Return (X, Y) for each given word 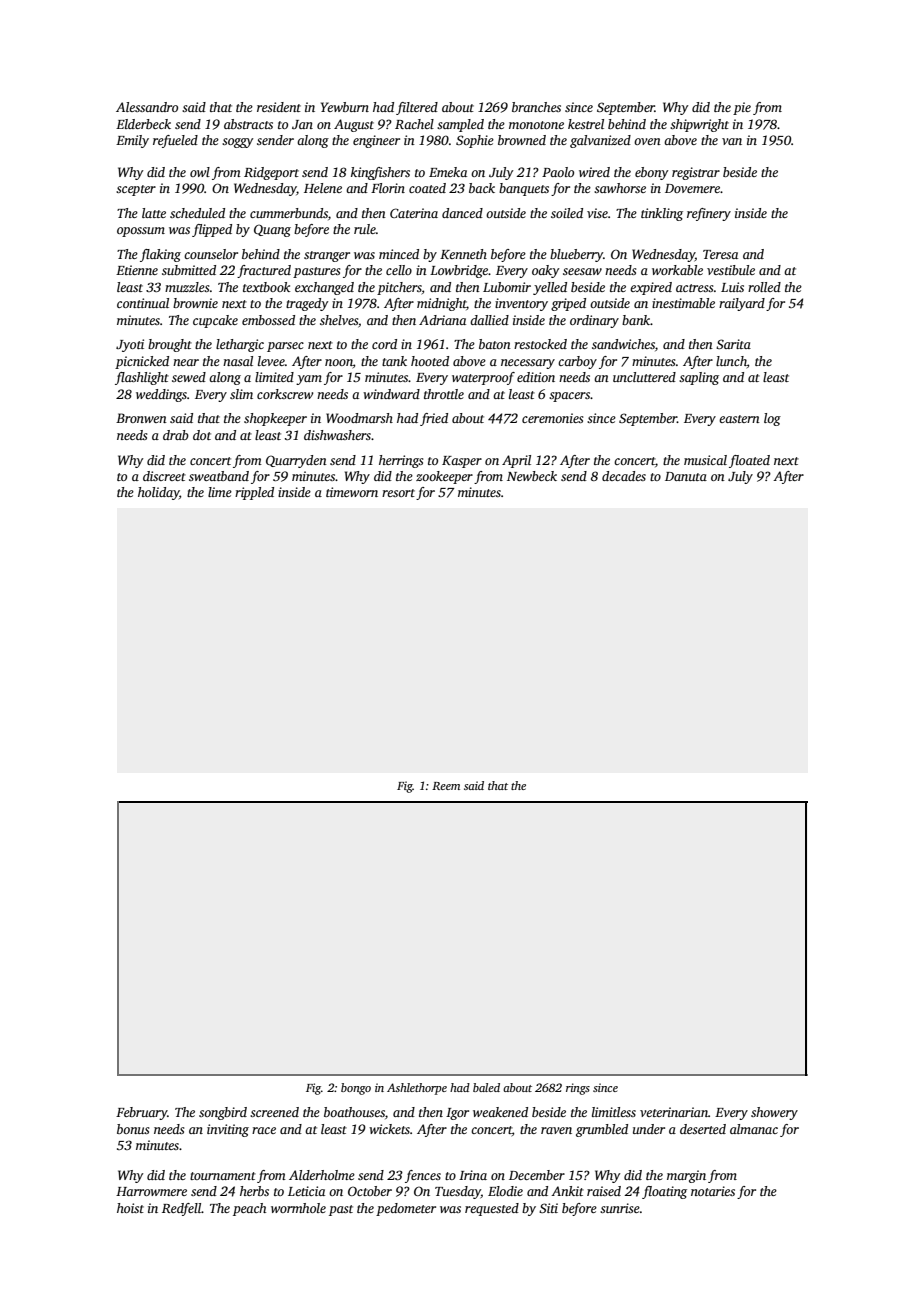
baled (486, 1087)
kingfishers (380, 173)
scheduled (197, 213)
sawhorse (620, 188)
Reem (446, 786)
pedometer (406, 1209)
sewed (189, 377)
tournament (223, 1176)
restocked (540, 344)
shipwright (699, 125)
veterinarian (674, 1112)
